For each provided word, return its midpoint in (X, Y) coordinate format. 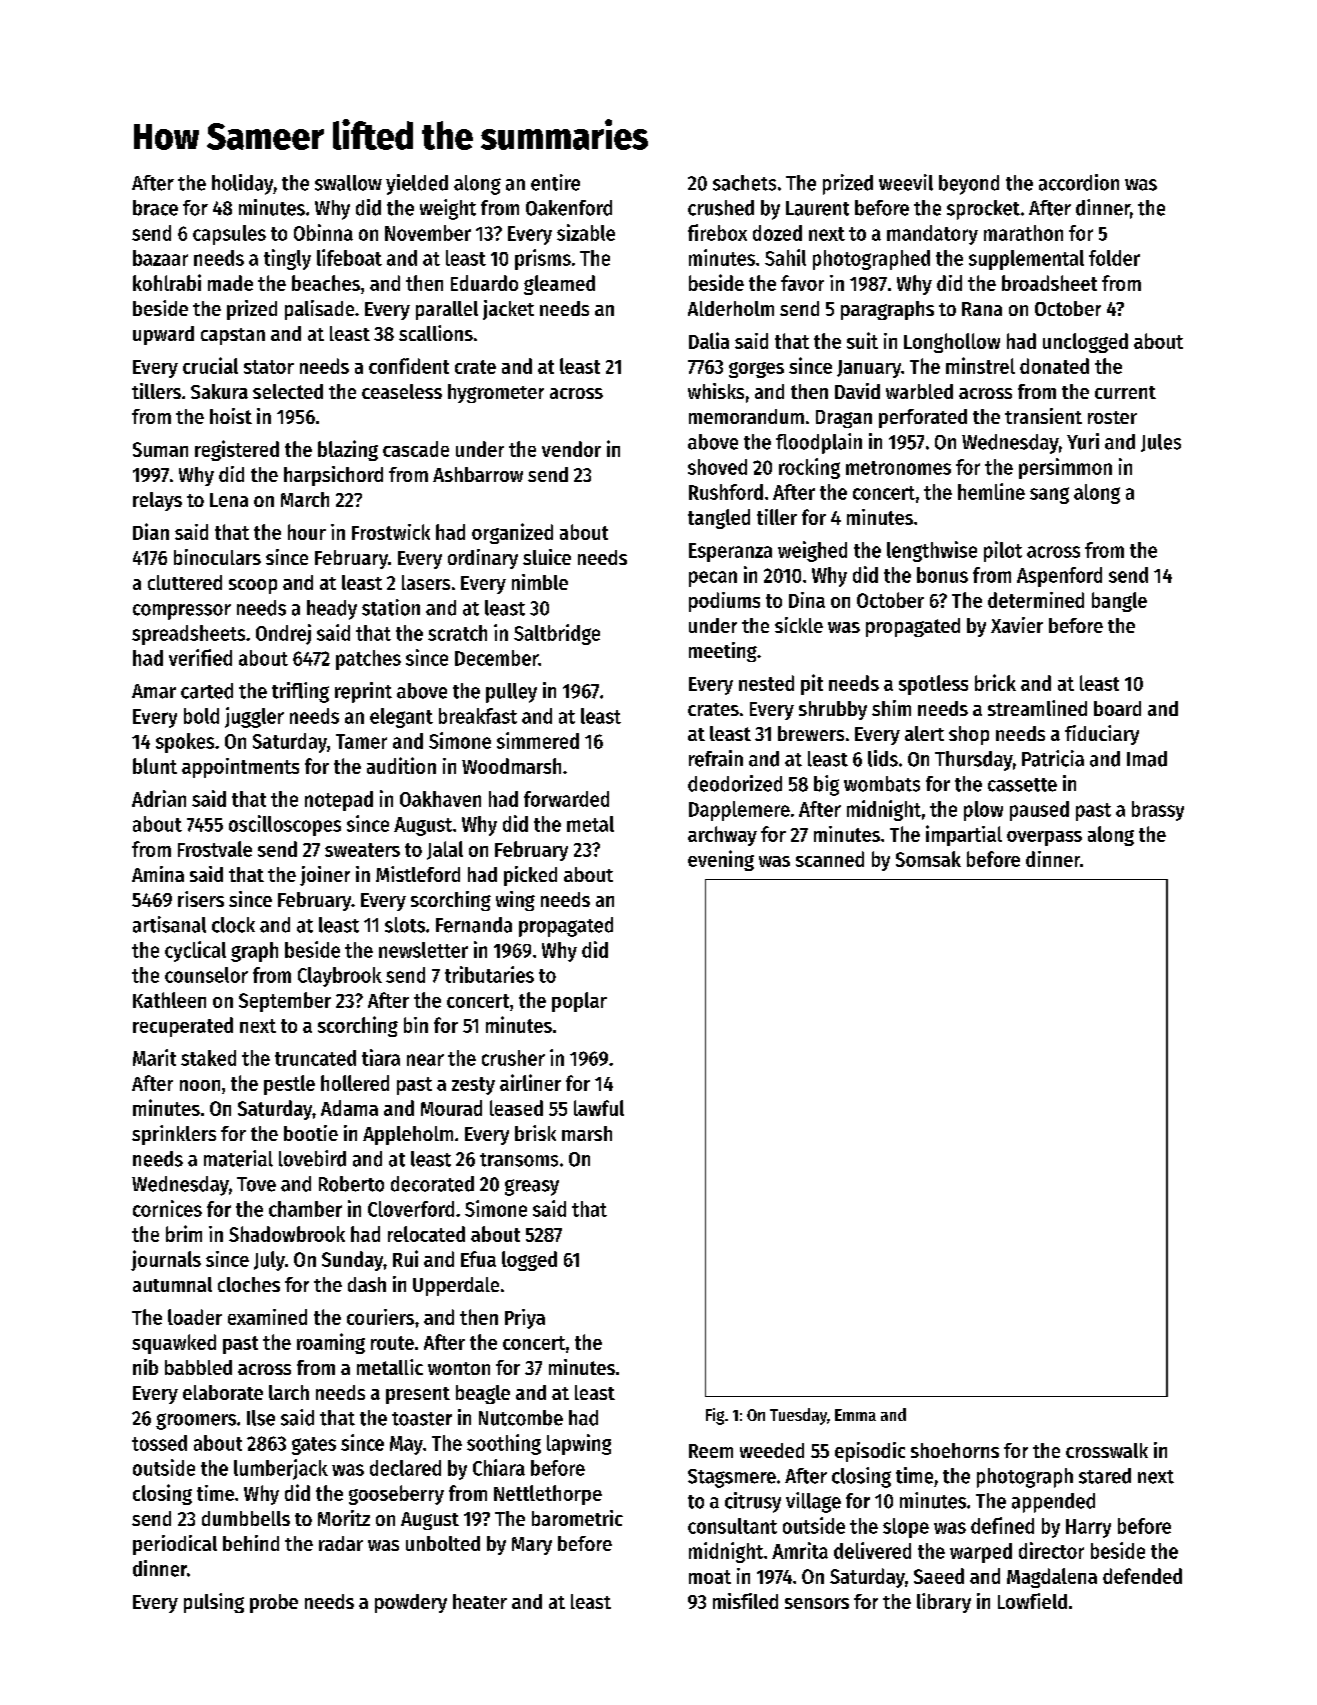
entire (555, 182)
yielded (417, 184)
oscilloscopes (285, 825)
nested (766, 683)
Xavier (1017, 625)
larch (289, 1392)
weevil (906, 182)
